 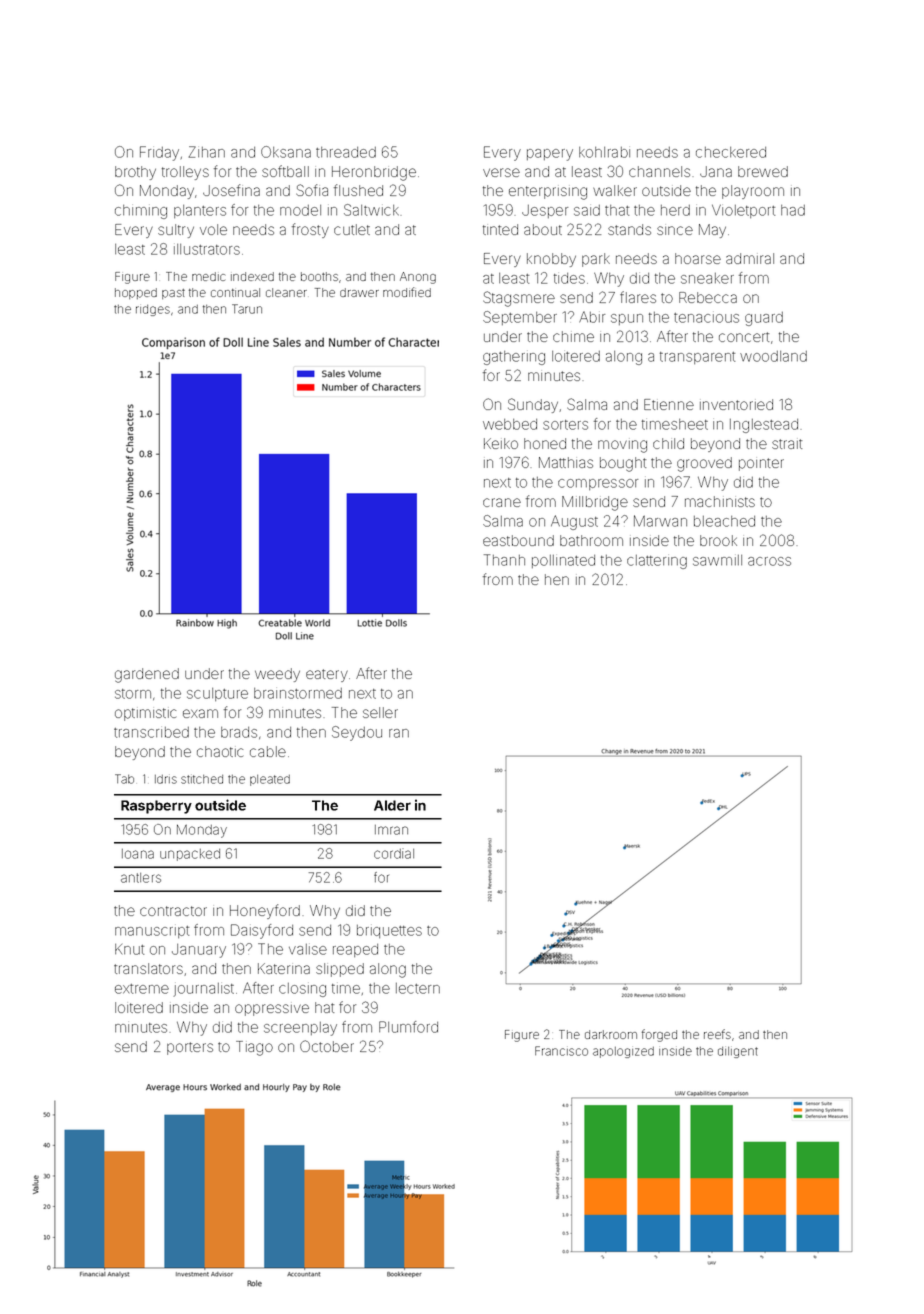 I want to click on contractor, so click(x=173, y=911).
